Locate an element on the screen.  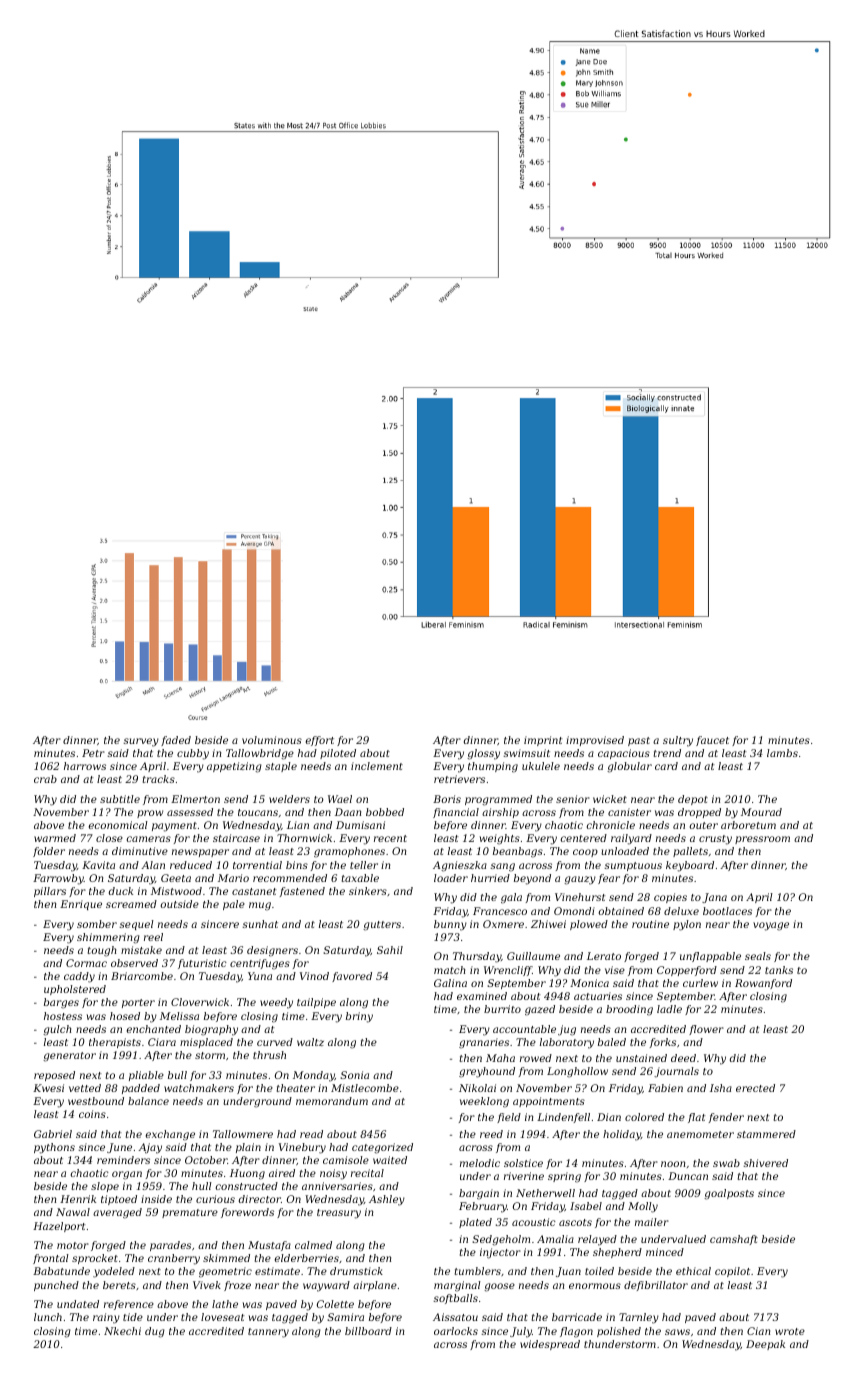
depot is located at coordinates (693, 800).
